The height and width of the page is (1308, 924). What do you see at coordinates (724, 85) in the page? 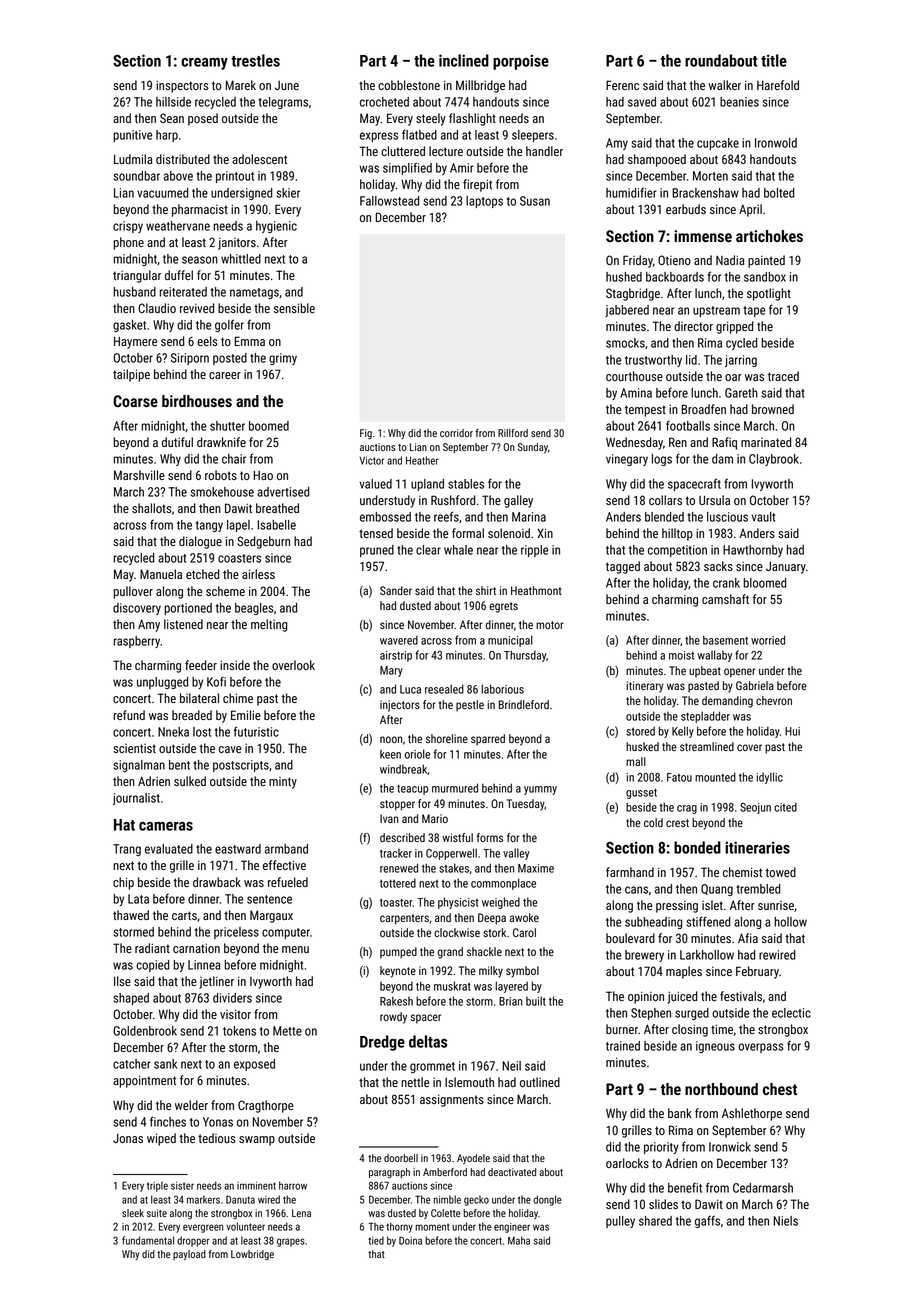
I see `walker` at bounding box center [724, 85].
